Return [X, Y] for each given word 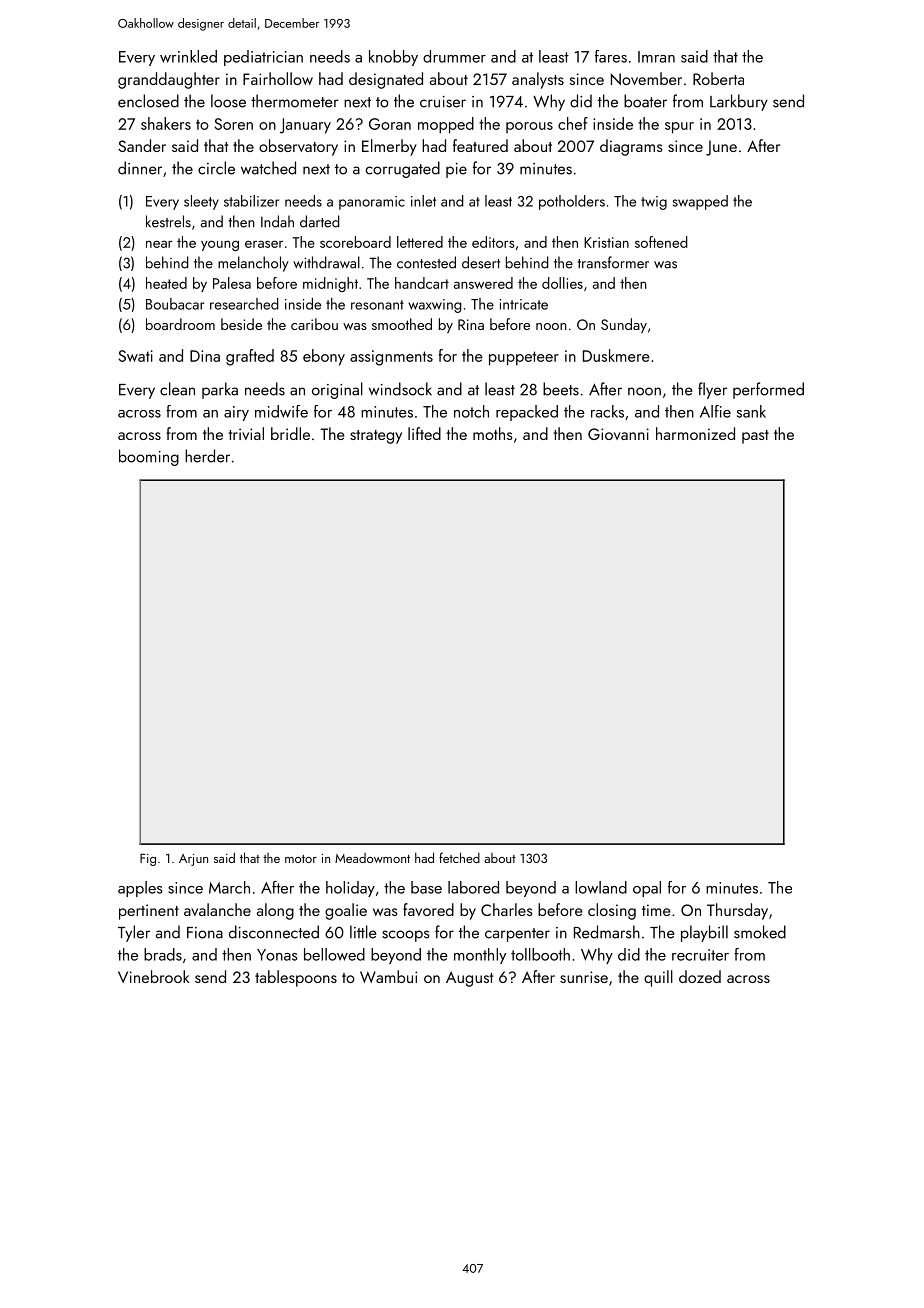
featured [480, 145]
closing [612, 911]
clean [177, 389]
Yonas [277, 955]
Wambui [388, 976]
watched [268, 168]
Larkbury [739, 102]
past [755, 437]
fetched [459, 857]
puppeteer [524, 358]
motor [301, 859]
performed [768, 390]
